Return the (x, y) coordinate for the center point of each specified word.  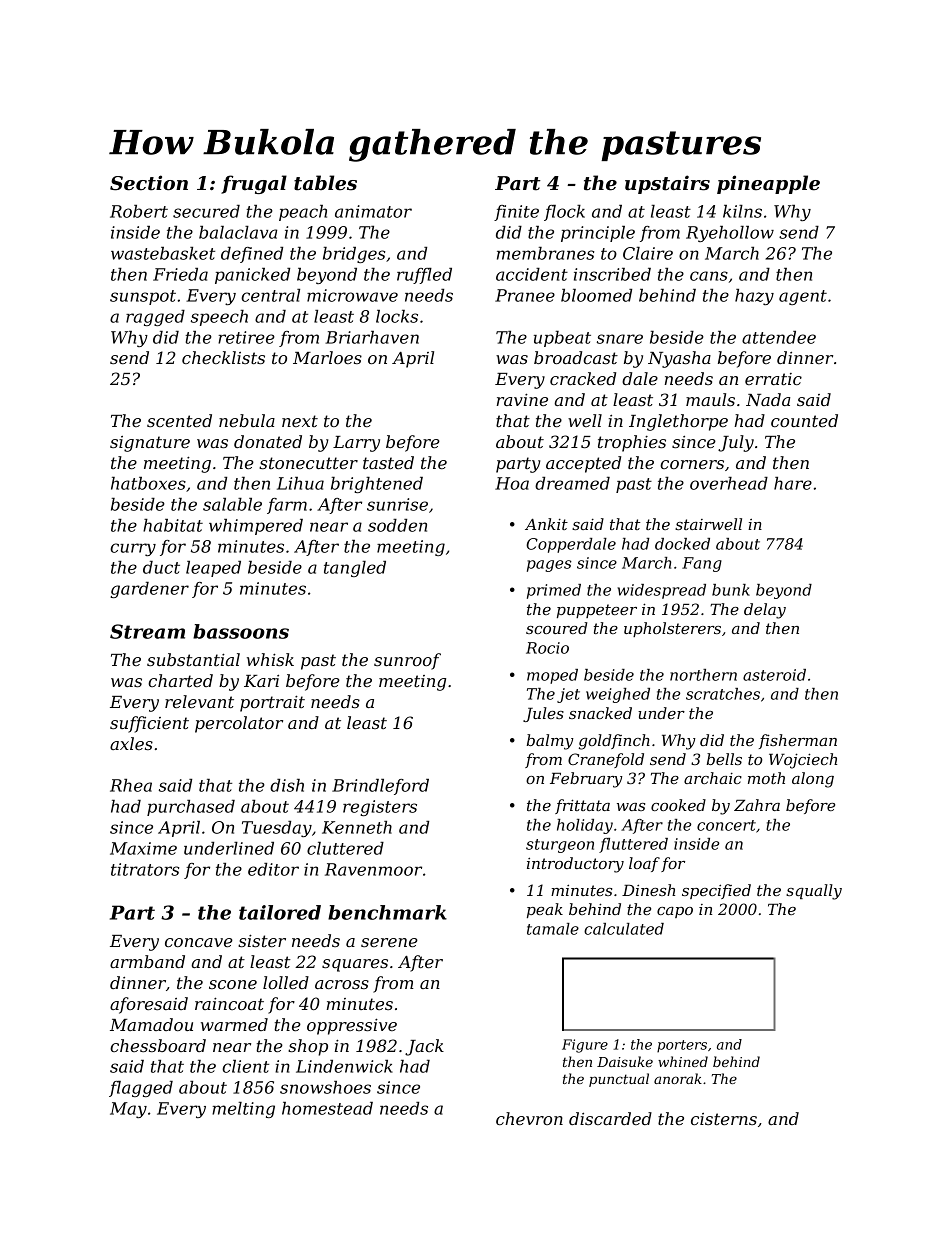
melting (243, 1110)
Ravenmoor (373, 869)
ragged (155, 318)
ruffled (424, 276)
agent (803, 297)
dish (287, 785)
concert (726, 825)
